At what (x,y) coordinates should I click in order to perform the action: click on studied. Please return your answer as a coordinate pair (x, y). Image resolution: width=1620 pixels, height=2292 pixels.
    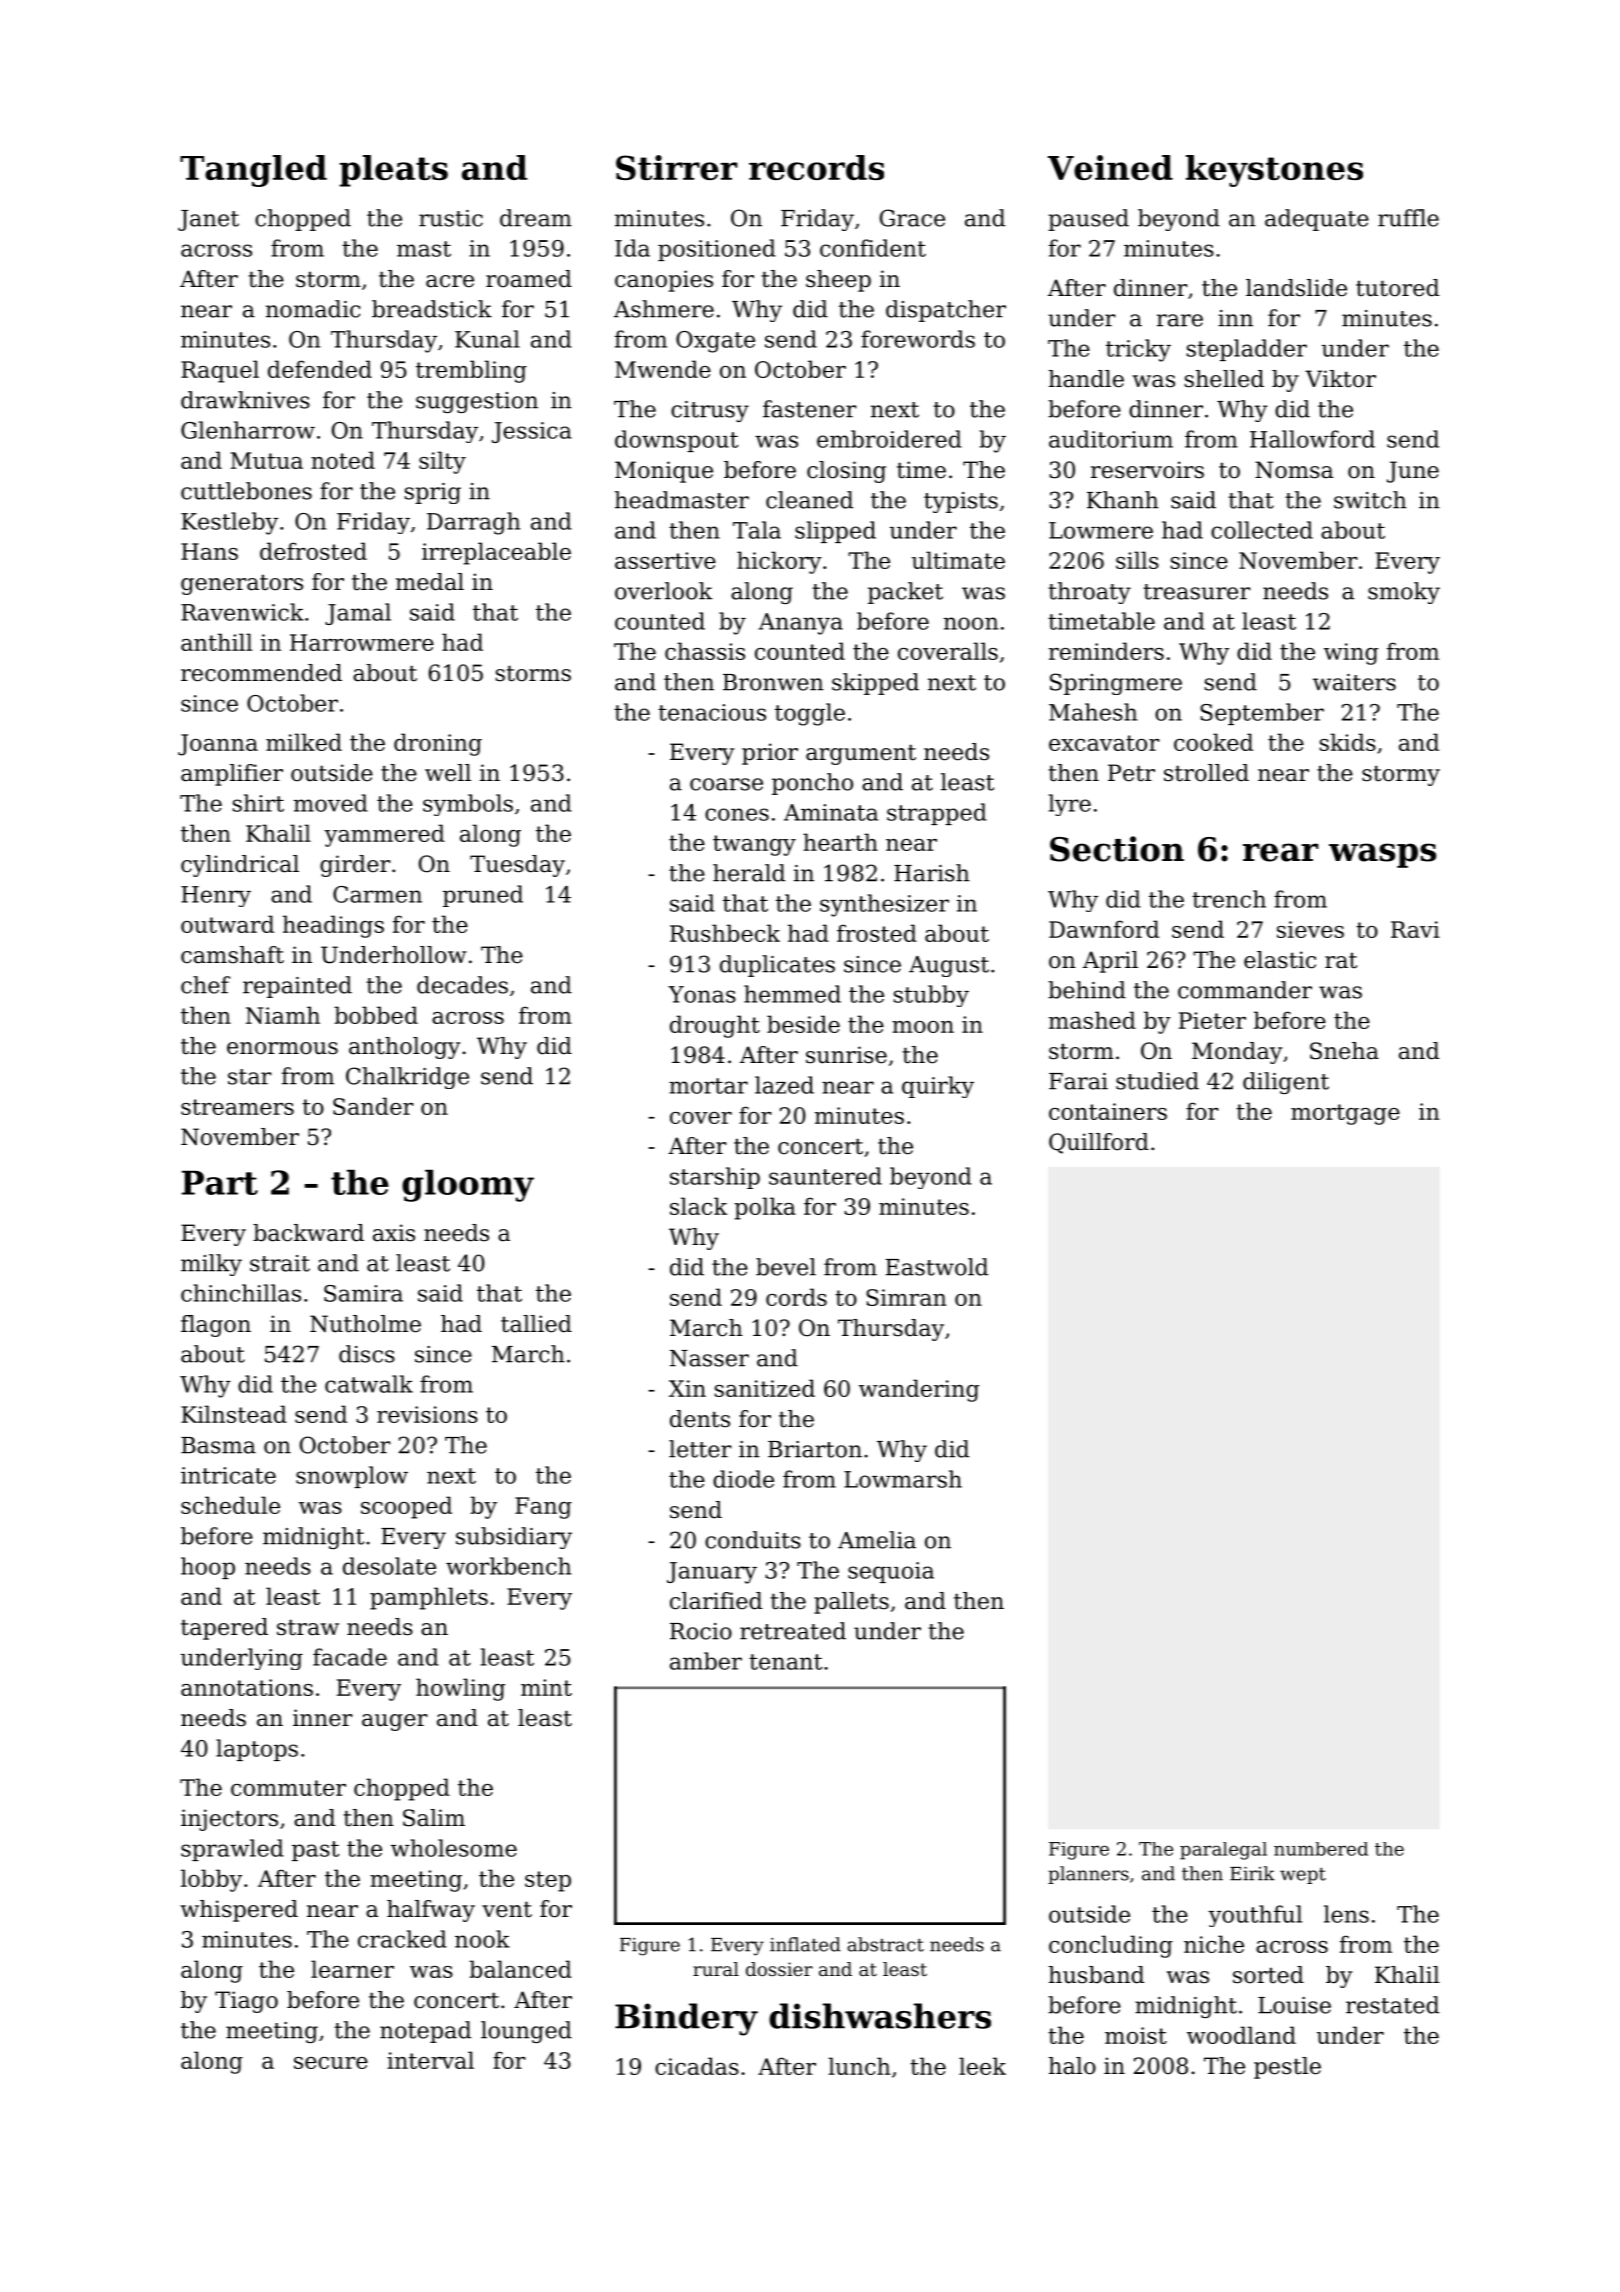
    Looking at the image, I should click on (1157, 1081).
